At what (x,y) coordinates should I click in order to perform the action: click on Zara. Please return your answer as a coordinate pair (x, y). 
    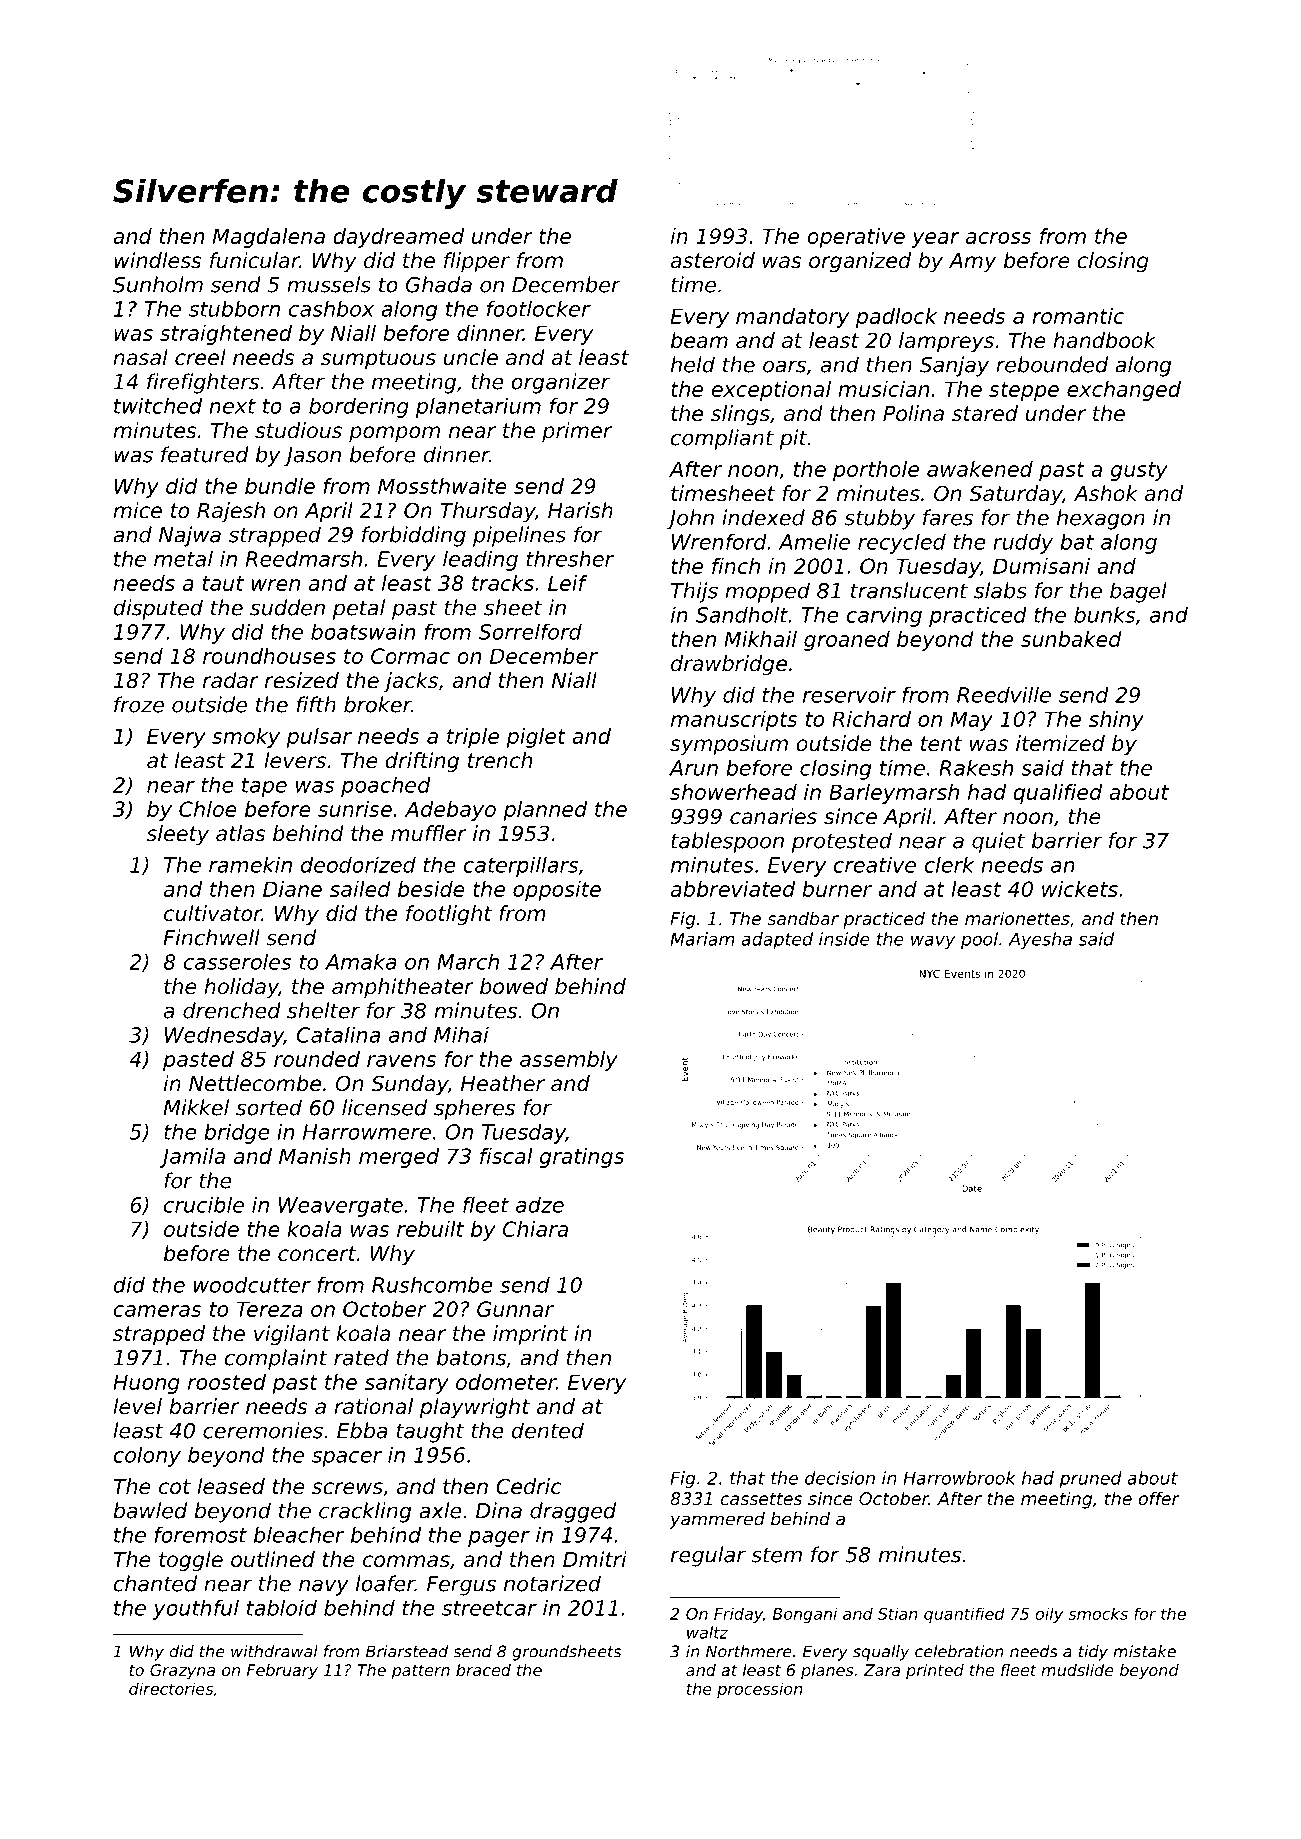
    Looking at the image, I should click on (881, 1670).
